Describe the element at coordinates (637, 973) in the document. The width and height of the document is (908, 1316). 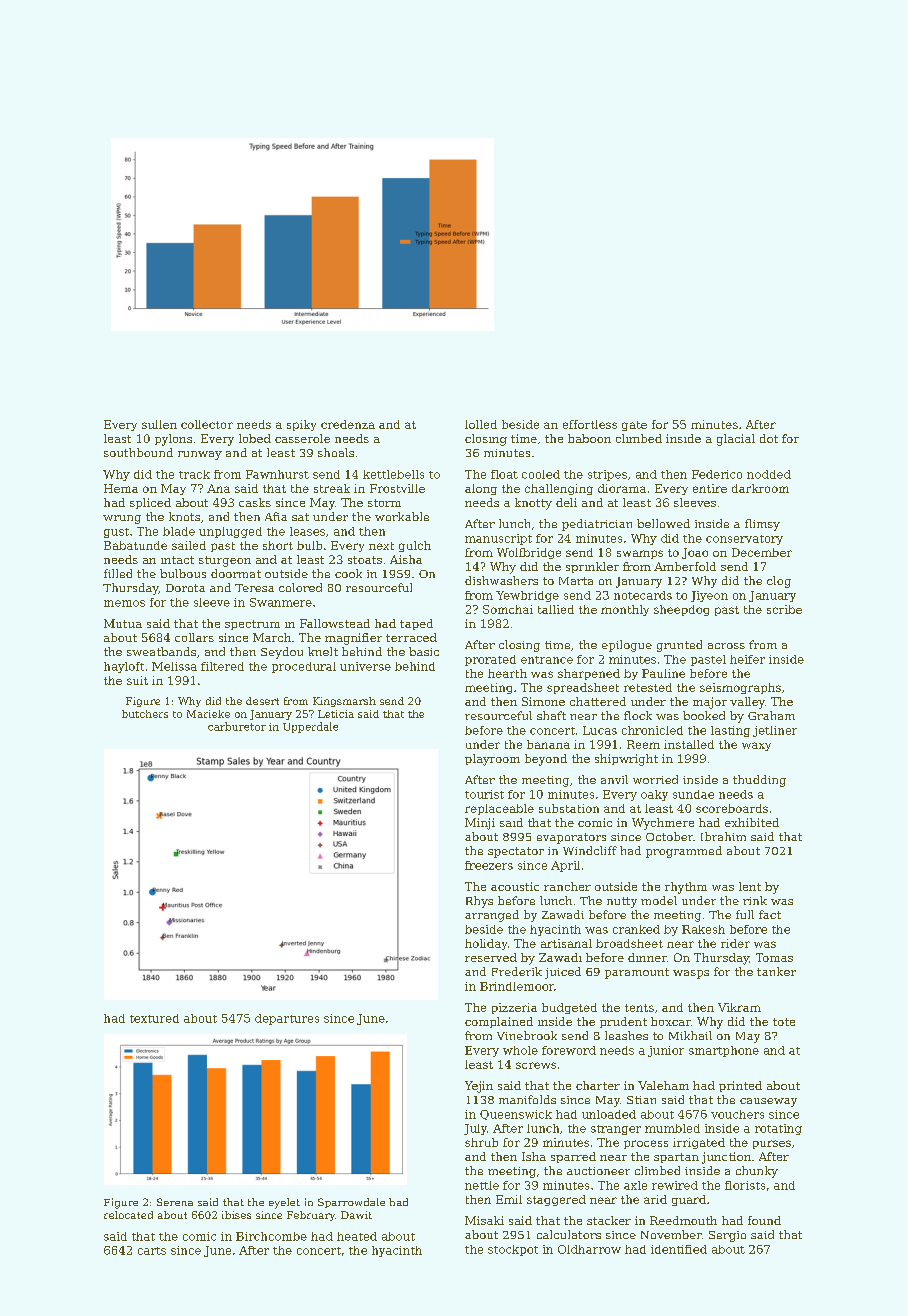
I see `paramount` at that location.
